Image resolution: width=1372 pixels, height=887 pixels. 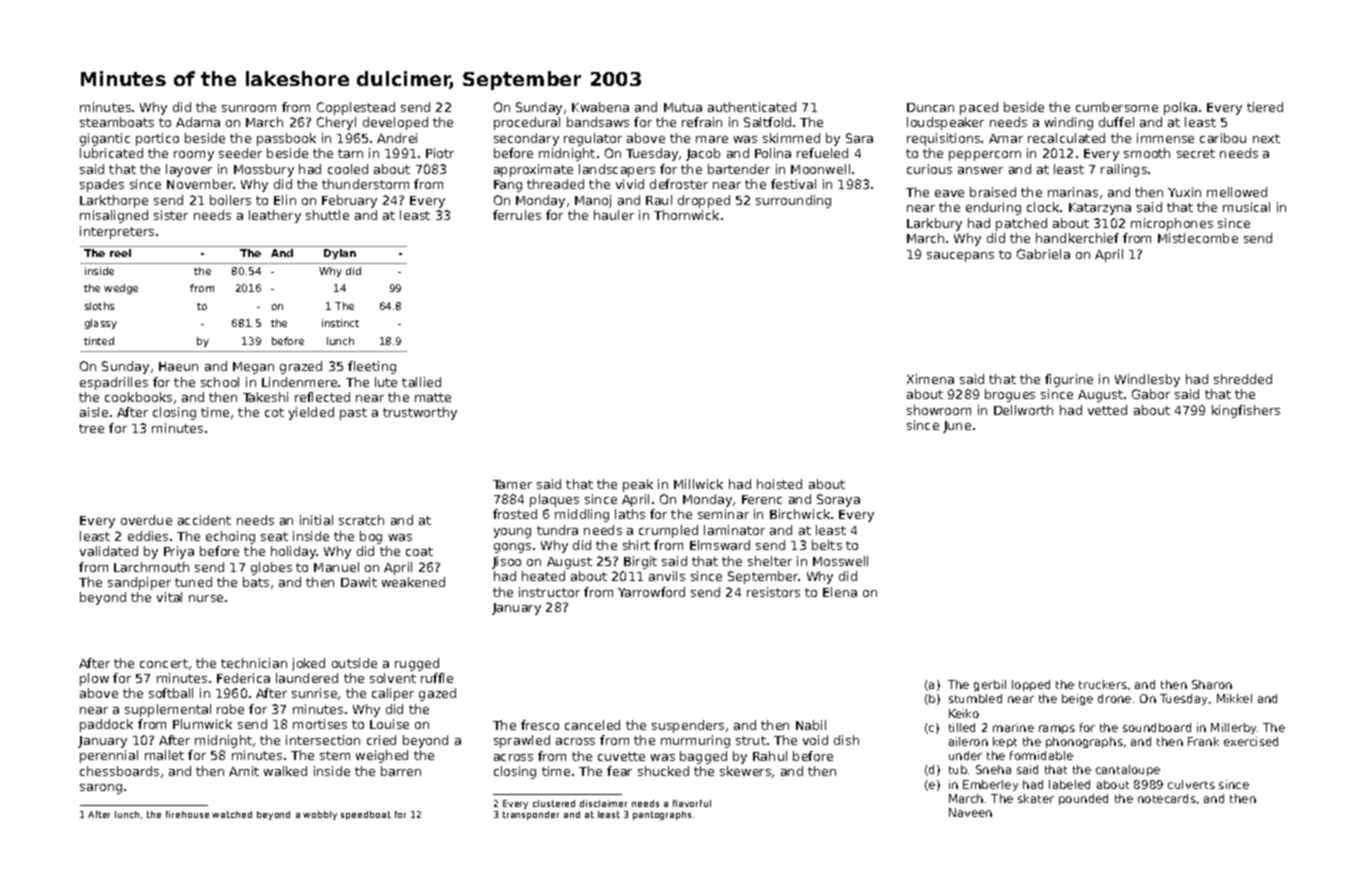 What do you see at coordinates (1117, 107) in the screenshot?
I see `cumbersome` at bounding box center [1117, 107].
